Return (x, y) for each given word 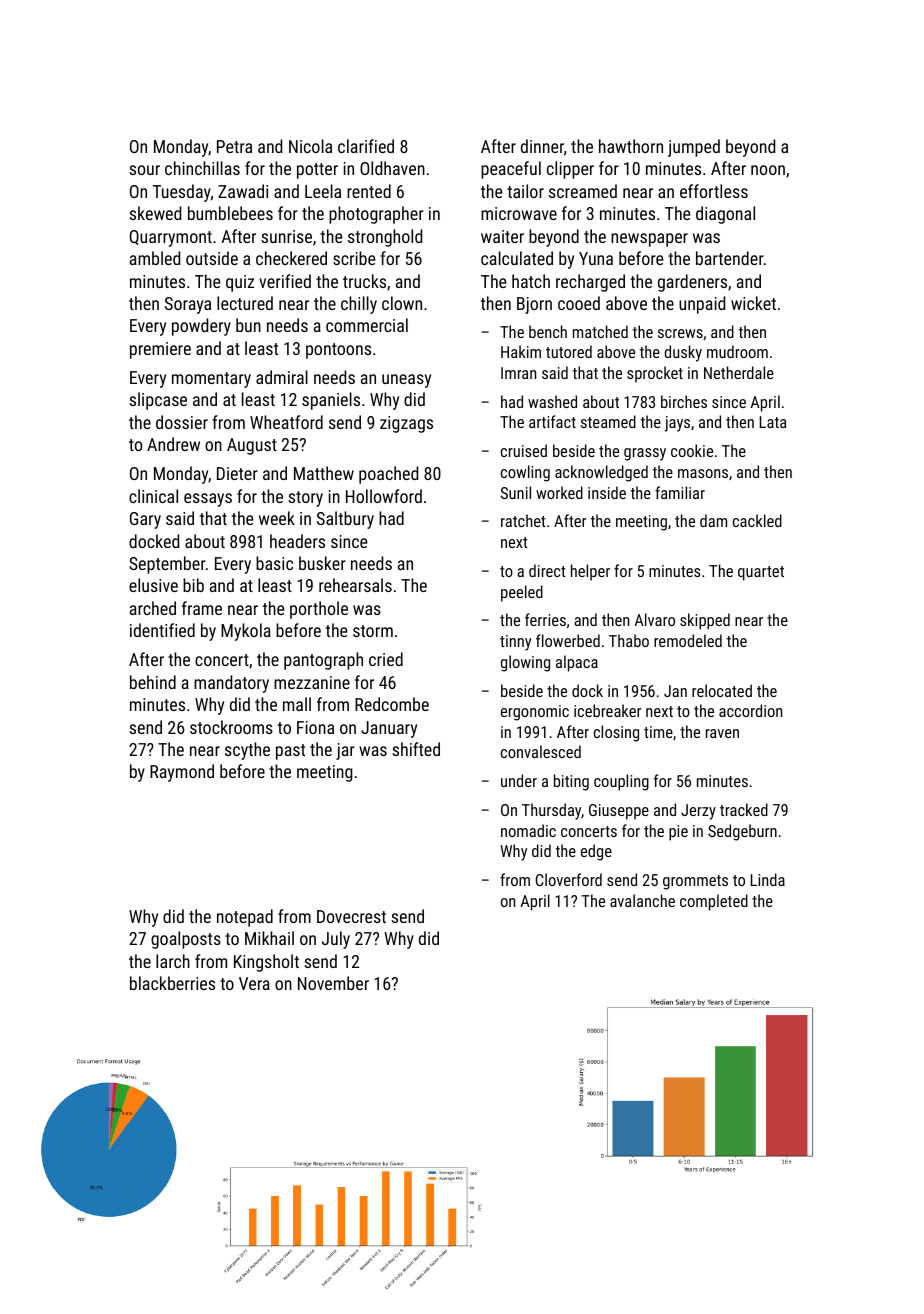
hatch (531, 281)
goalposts (186, 940)
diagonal (725, 215)
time (658, 732)
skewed (155, 213)
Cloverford (568, 879)
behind (153, 682)
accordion (750, 710)
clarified (366, 146)
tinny (515, 643)
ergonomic (535, 713)
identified (162, 630)
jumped (694, 148)
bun (248, 325)
